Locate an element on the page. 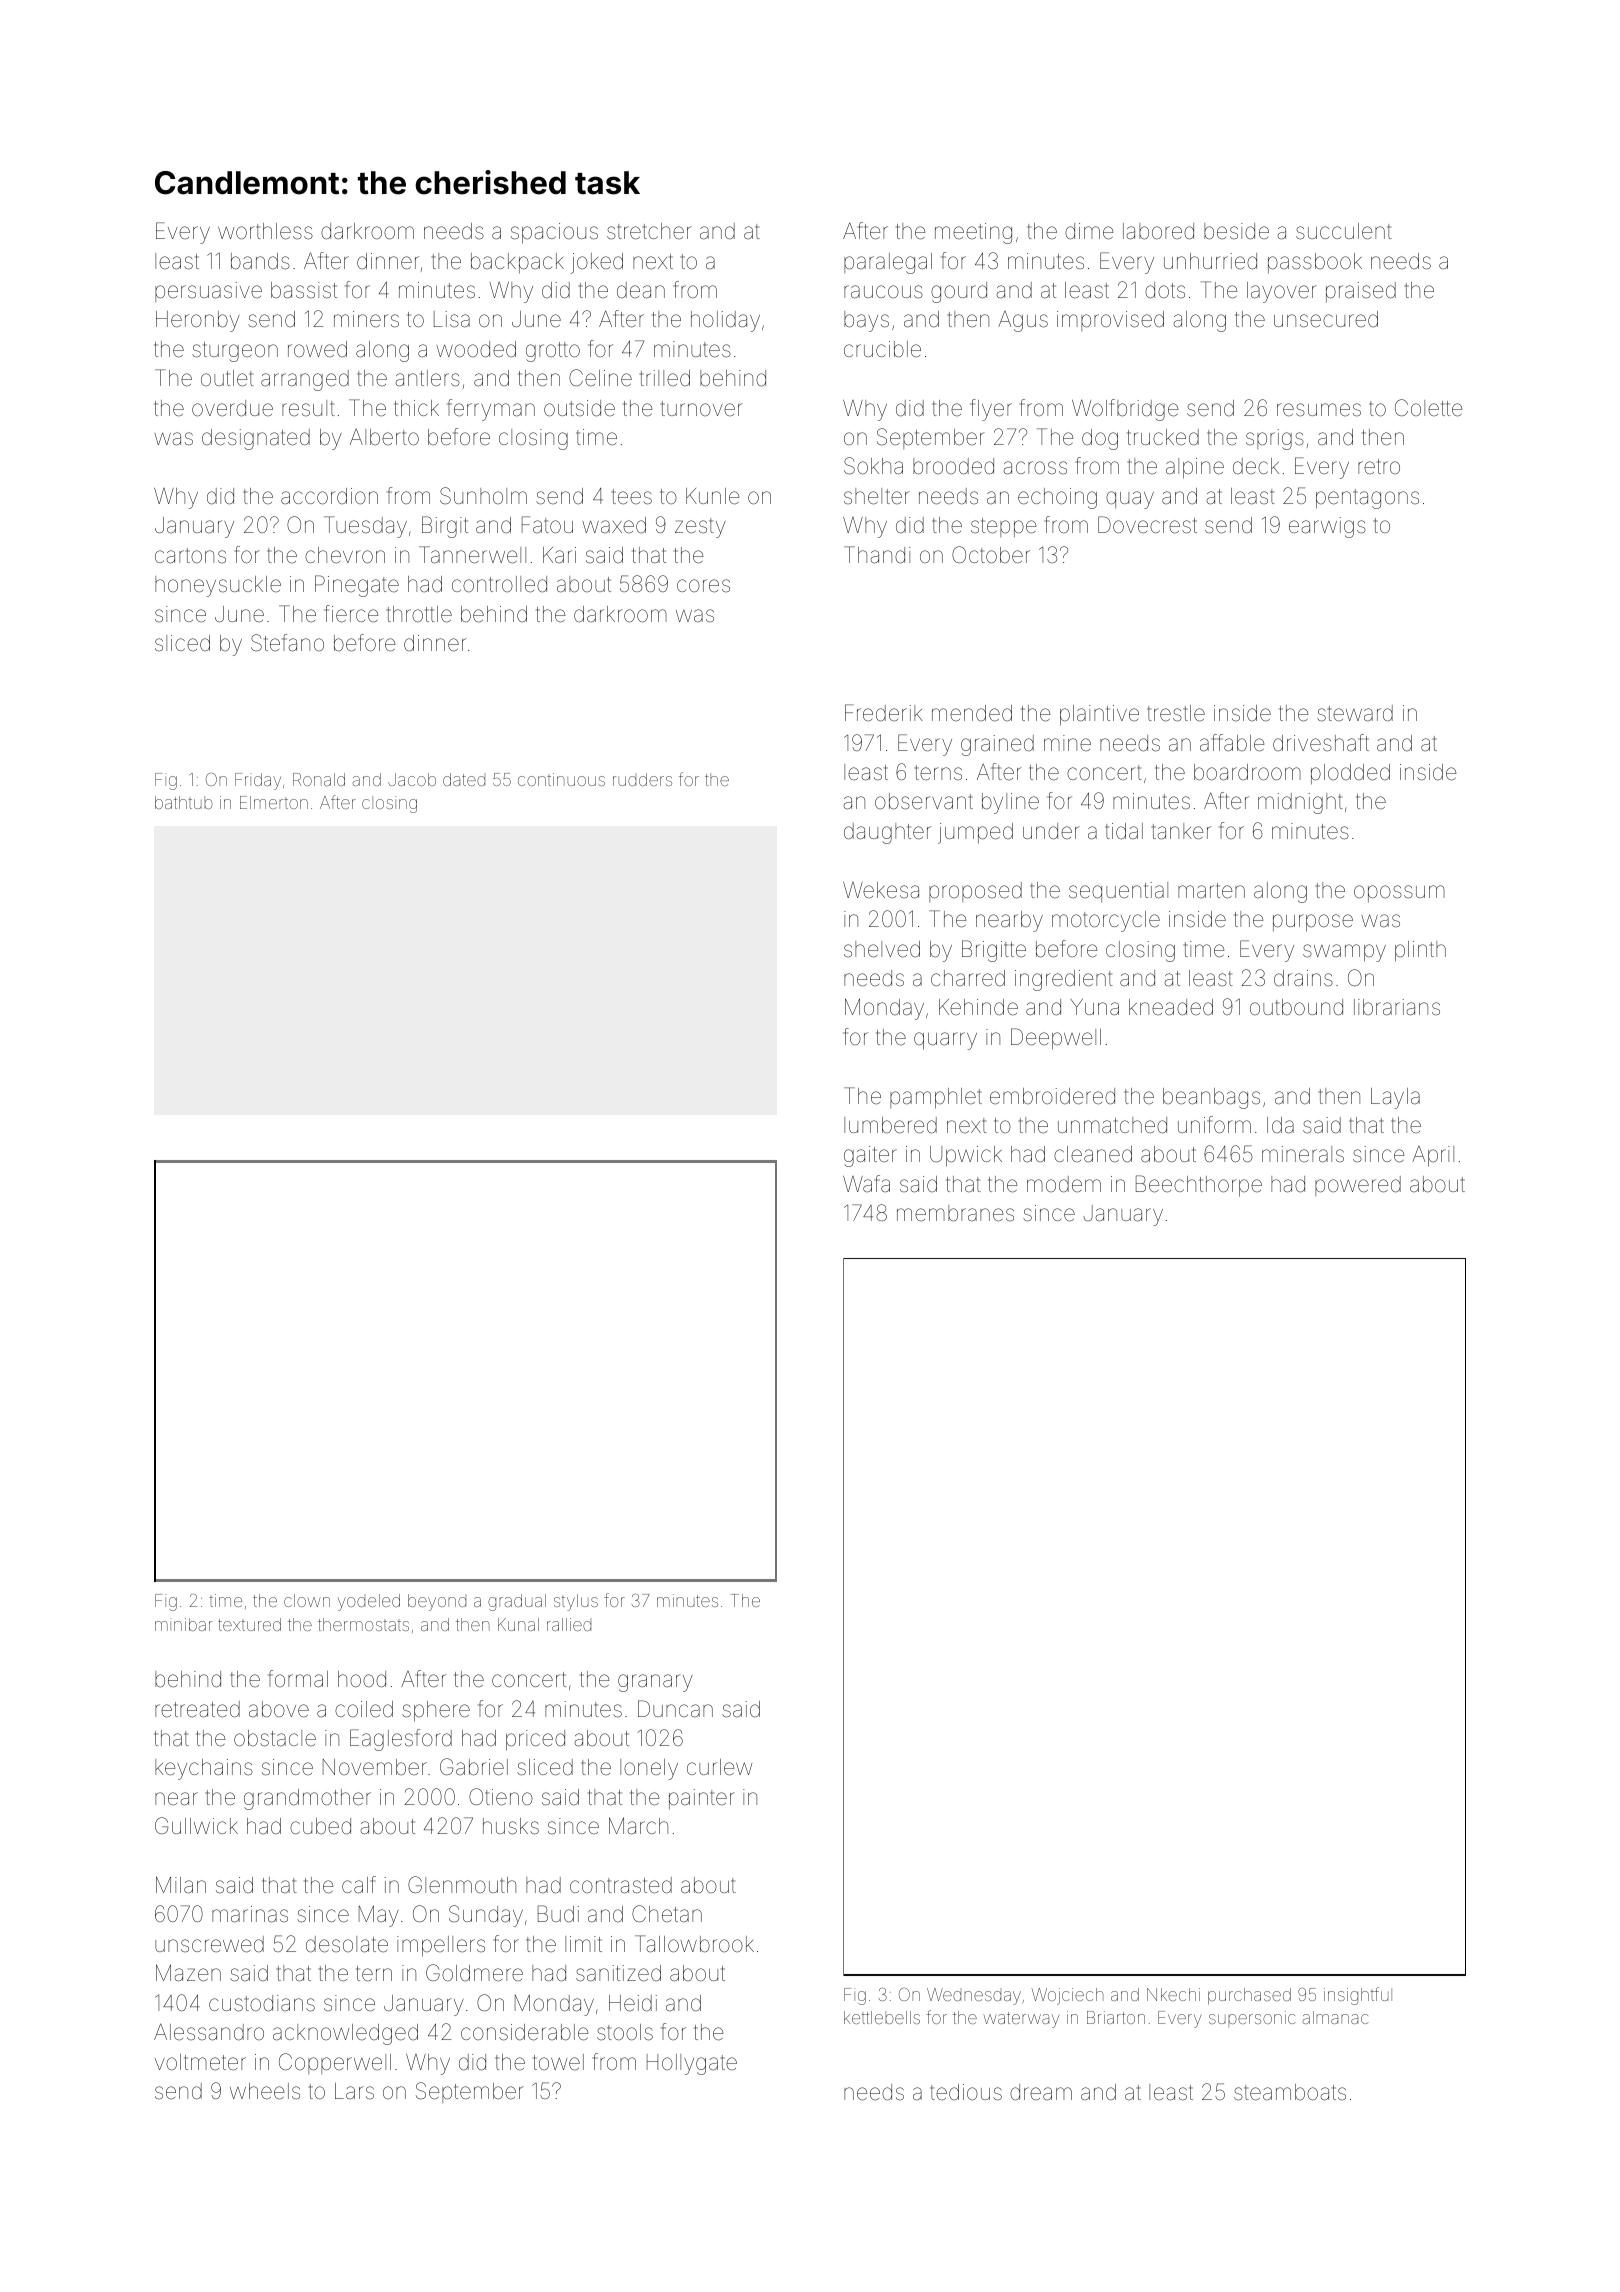 This page has height=2292, width=1620. curlew is located at coordinates (719, 1767).
